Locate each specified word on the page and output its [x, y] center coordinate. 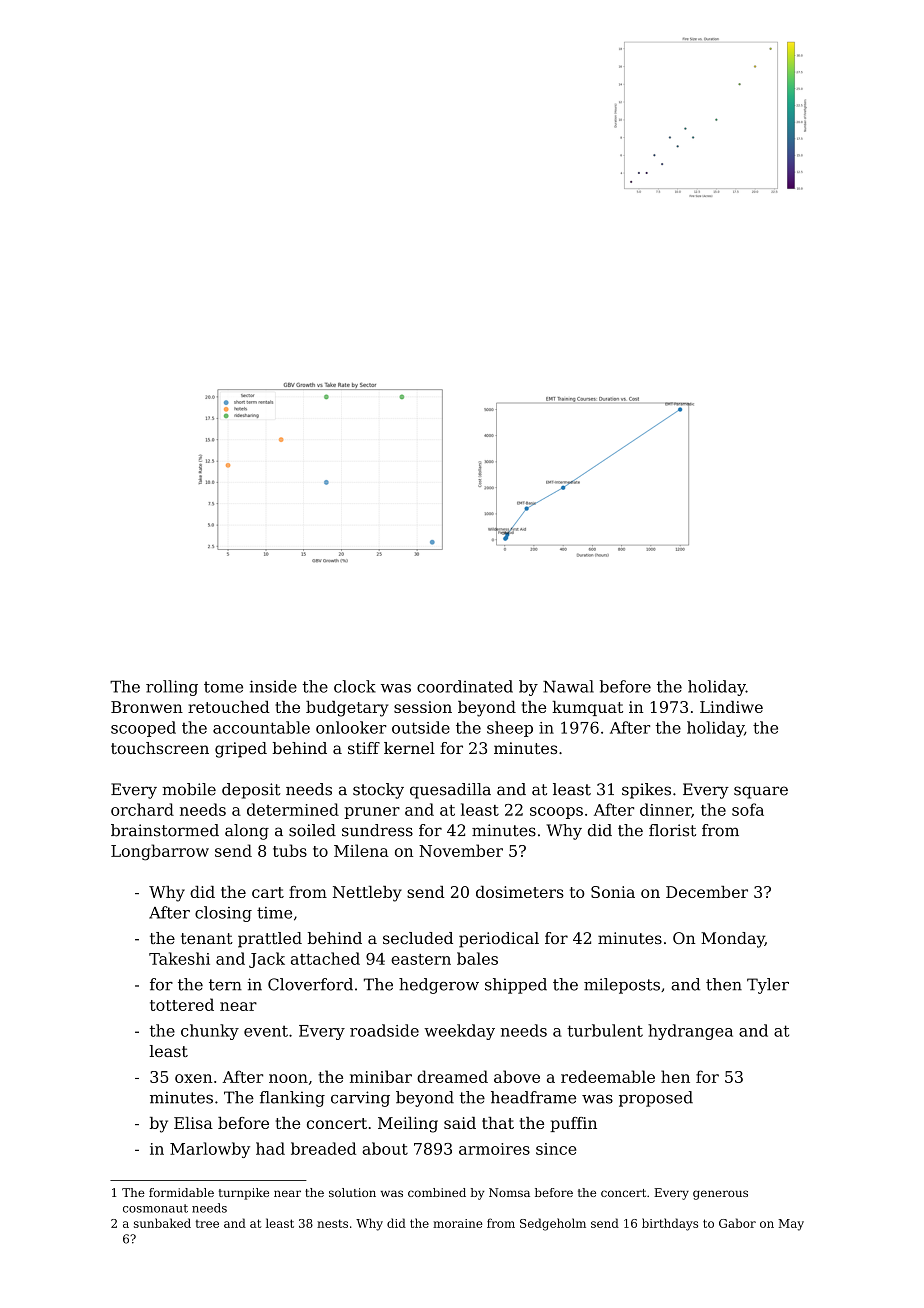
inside [273, 686]
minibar [381, 1076]
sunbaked [162, 1223]
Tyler [768, 986]
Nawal [568, 686]
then [724, 984]
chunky [210, 1032]
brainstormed [165, 830]
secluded [418, 938]
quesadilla [450, 791]
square [761, 792]
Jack [267, 960]
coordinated [465, 686]
